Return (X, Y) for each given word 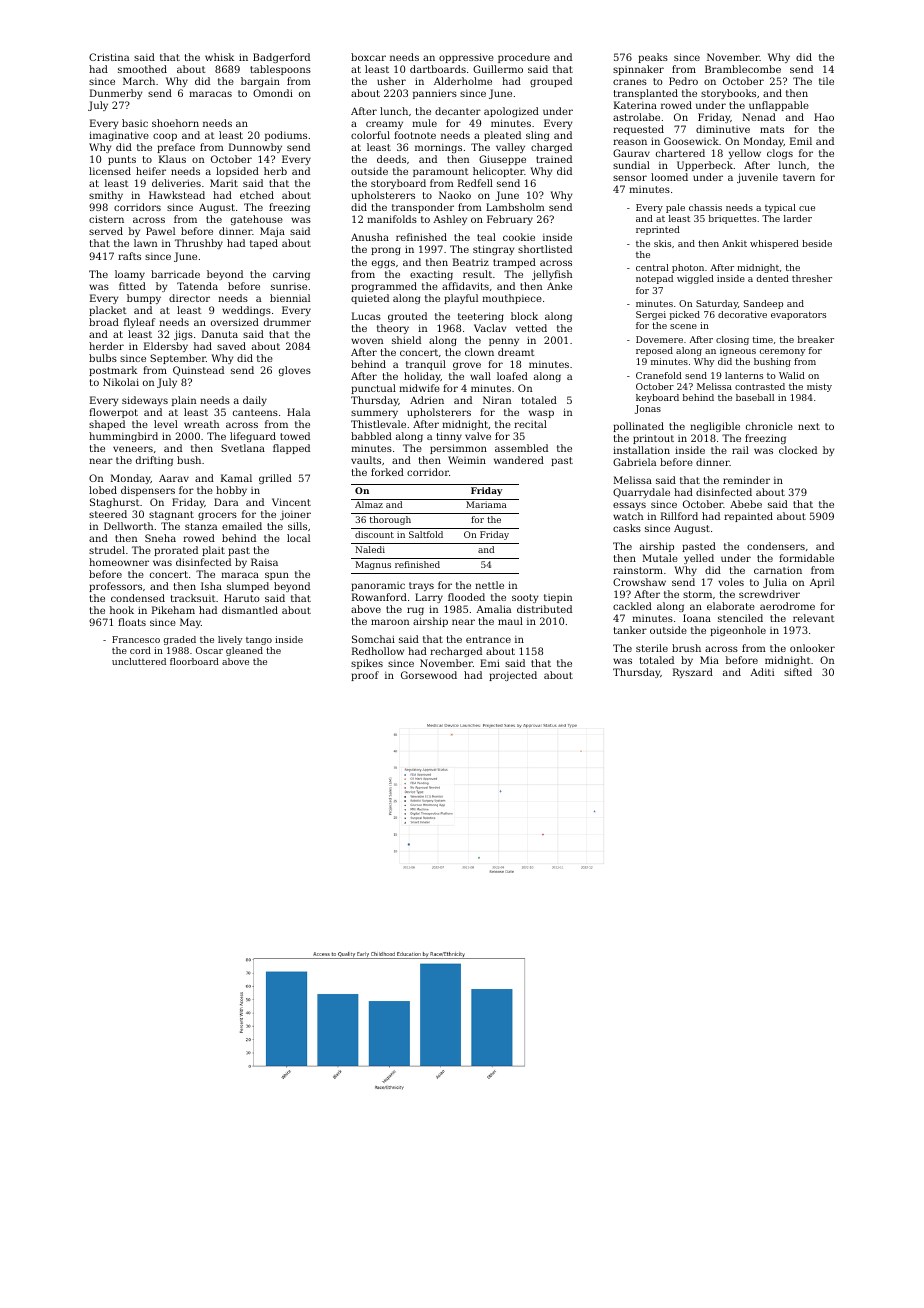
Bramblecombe (743, 69)
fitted (132, 286)
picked (685, 315)
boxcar (368, 57)
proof (365, 676)
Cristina (109, 57)
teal (486, 237)
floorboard (194, 661)
